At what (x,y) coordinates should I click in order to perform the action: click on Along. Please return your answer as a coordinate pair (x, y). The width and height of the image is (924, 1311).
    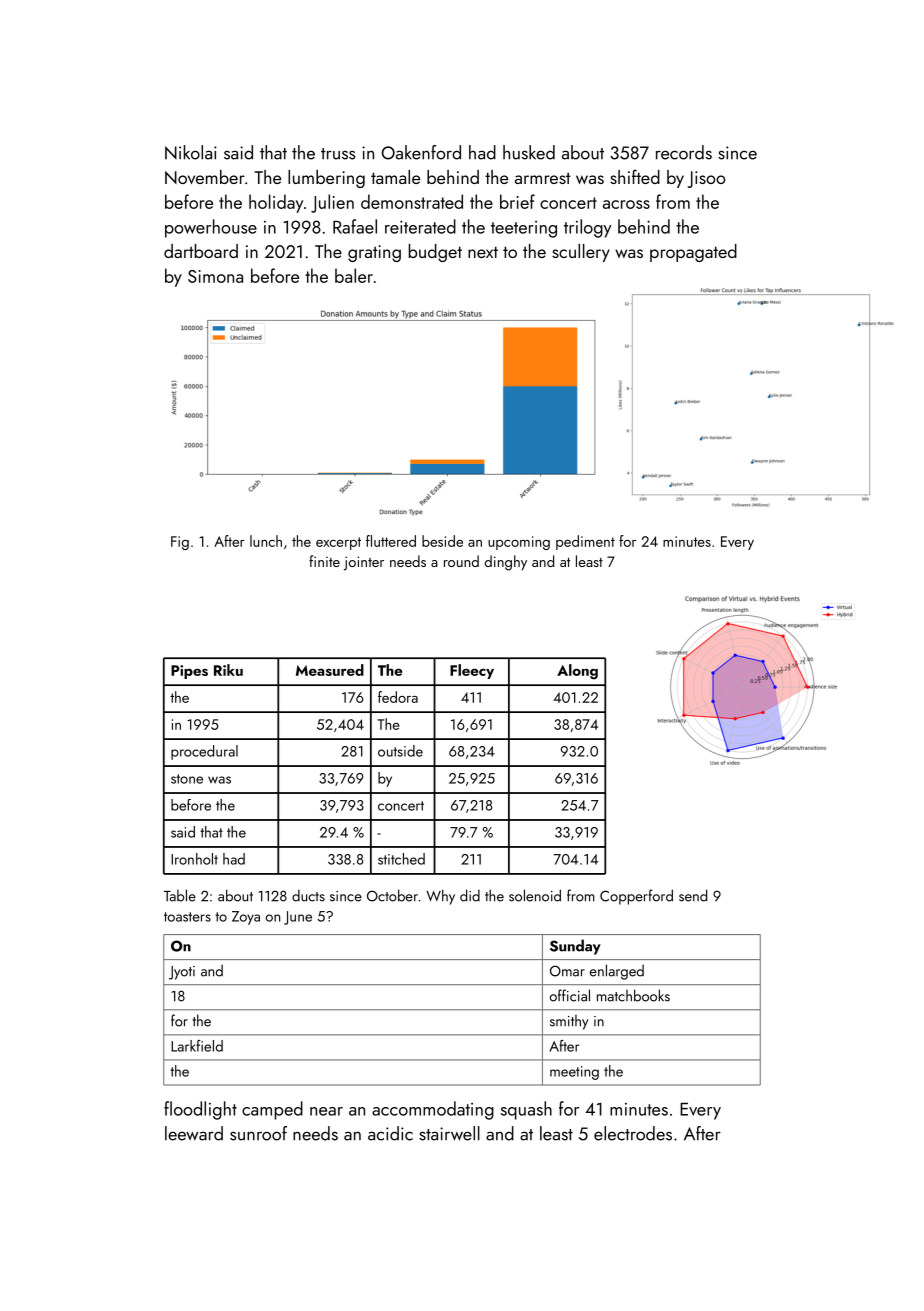
    Looking at the image, I should click on (577, 672).
